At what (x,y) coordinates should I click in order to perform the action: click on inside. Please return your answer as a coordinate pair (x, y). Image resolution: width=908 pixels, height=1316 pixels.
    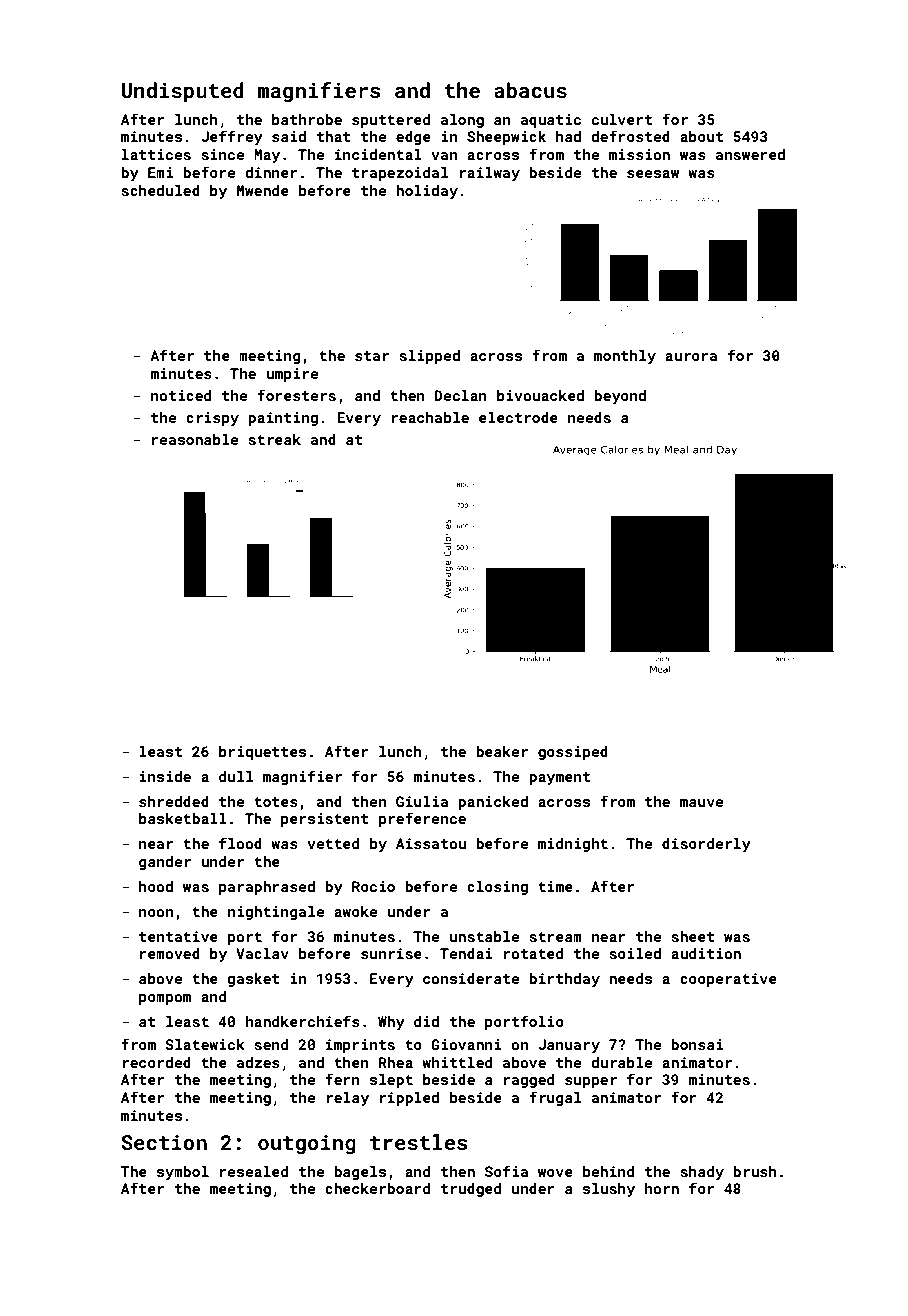
    Looking at the image, I should click on (165, 776).
